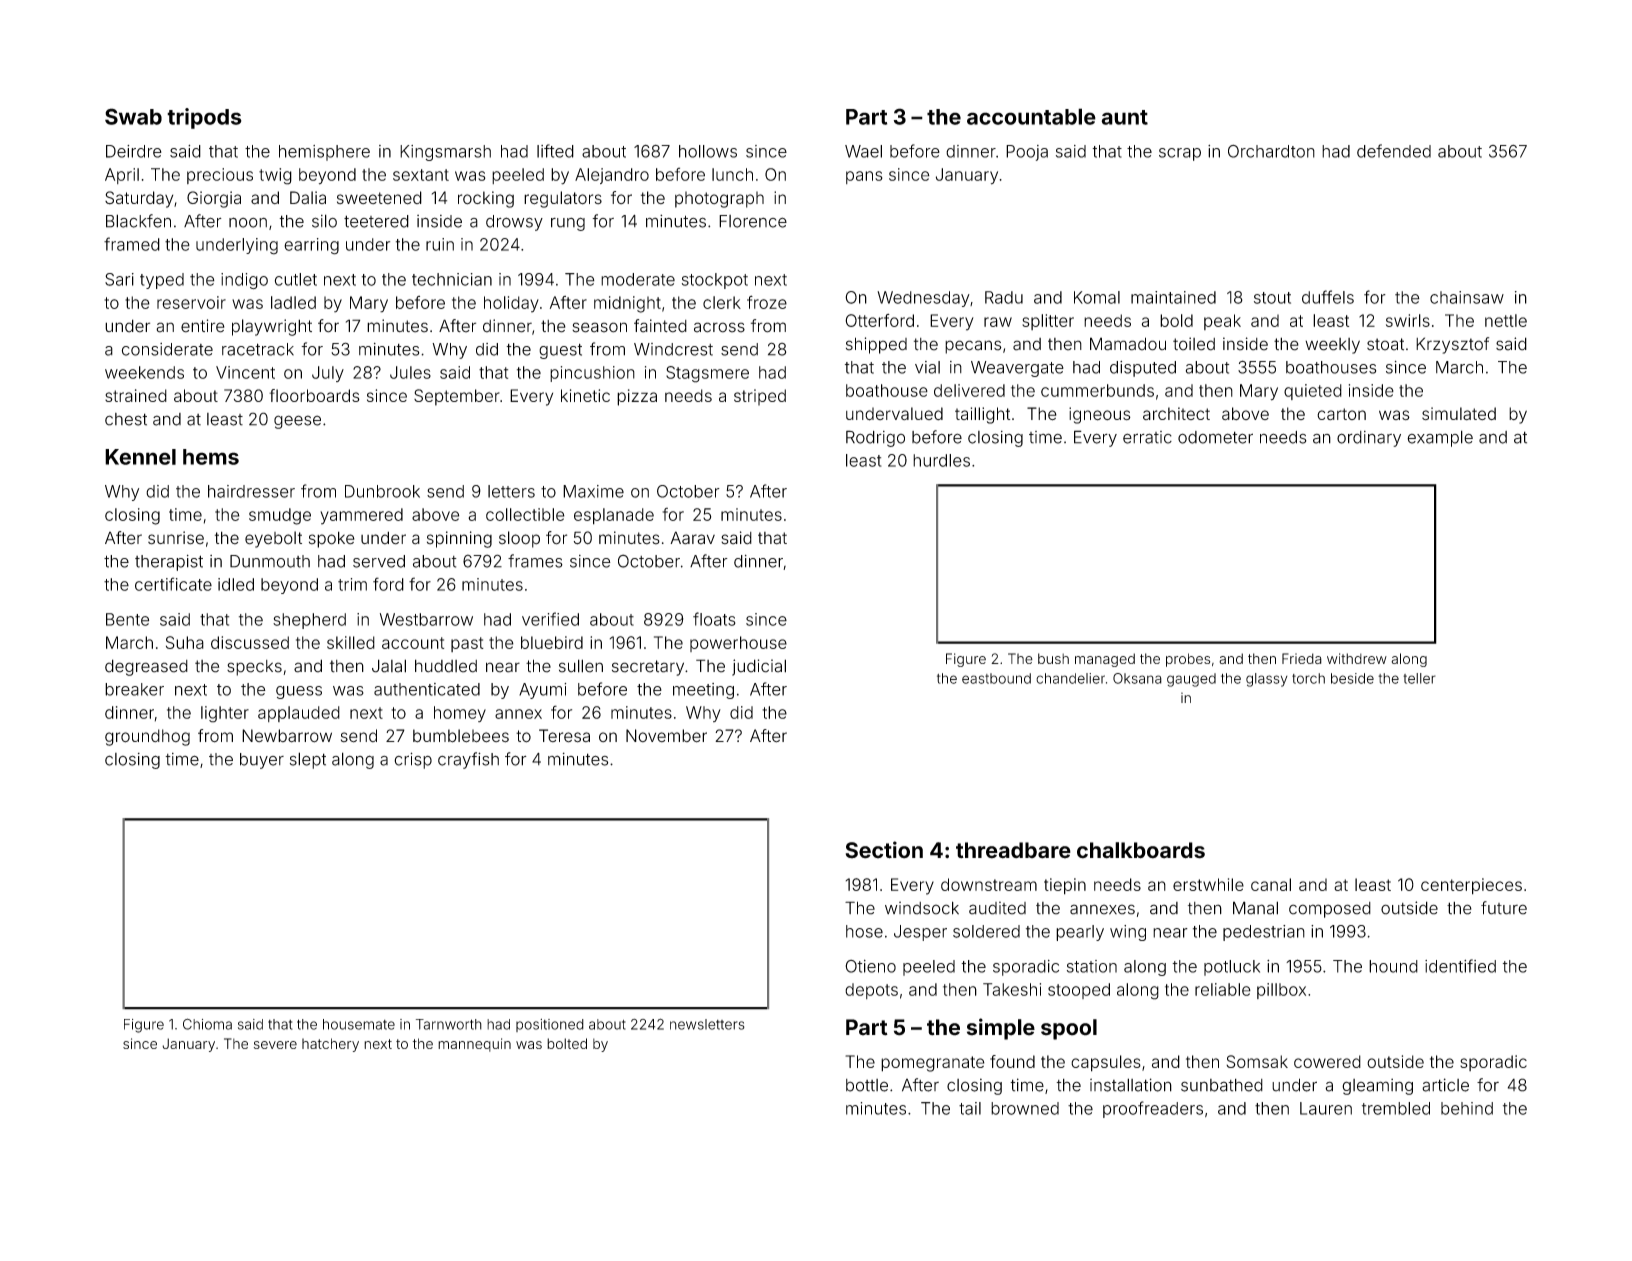  I want to click on Krzysztof, so click(1452, 345).
